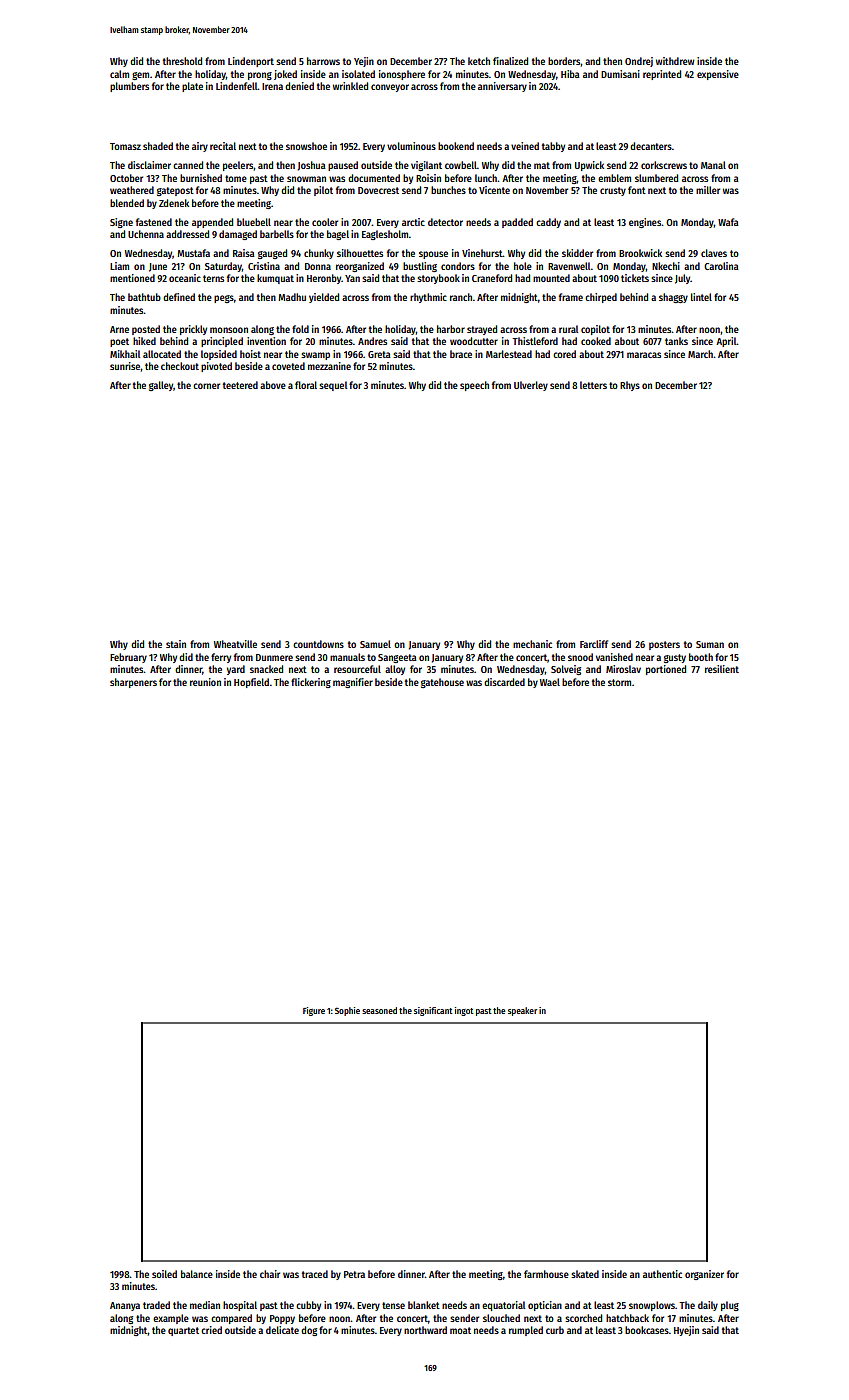 The image size is (849, 1400). Describe the element at coordinates (314, 1011) in the page. I see `Figure` at that location.
